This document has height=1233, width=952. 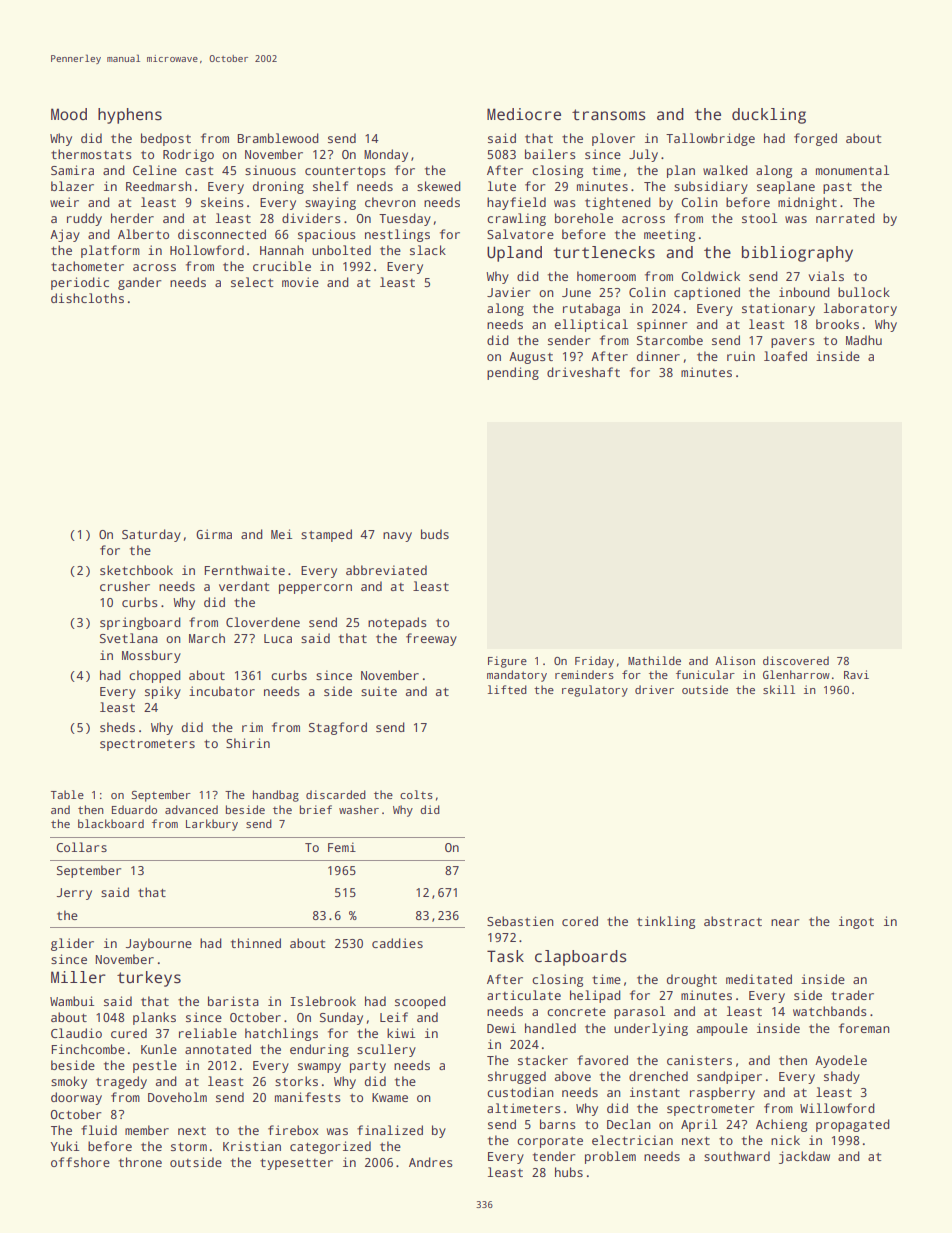 I want to click on tinkling, so click(x=666, y=922).
